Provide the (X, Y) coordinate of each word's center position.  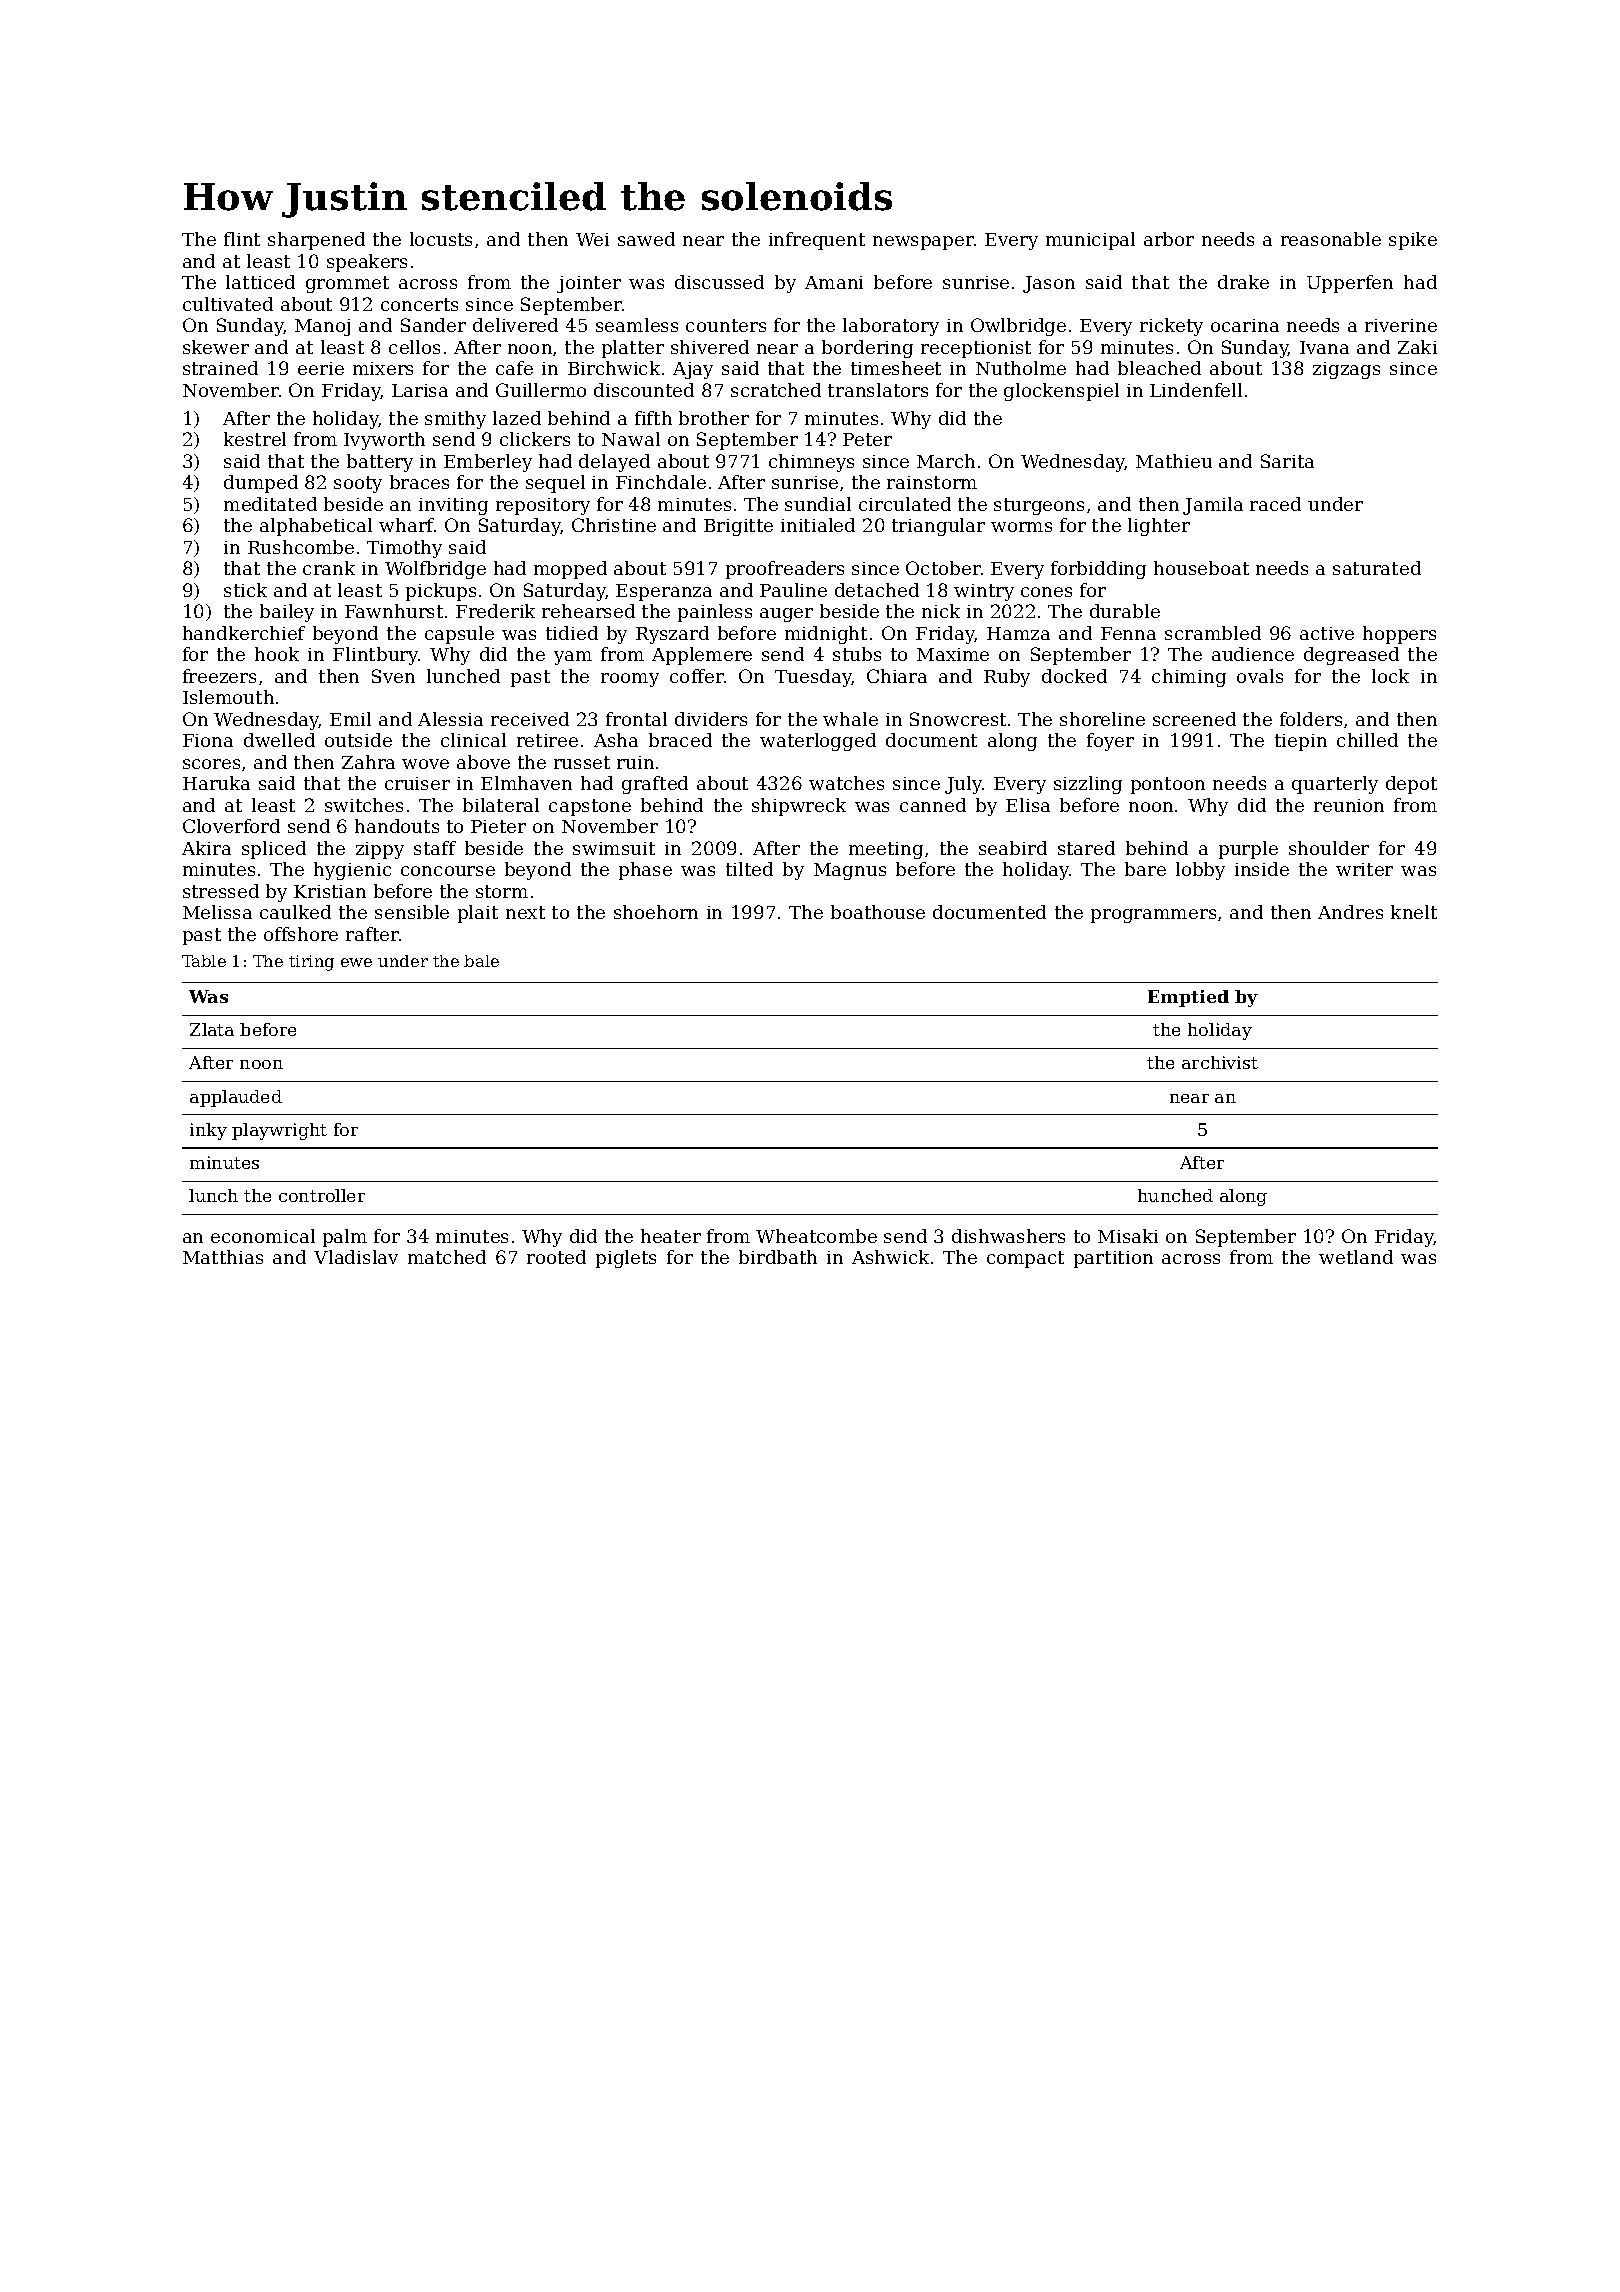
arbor (1169, 239)
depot (1411, 785)
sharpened (316, 241)
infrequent (817, 241)
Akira (206, 848)
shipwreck (799, 807)
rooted (556, 1257)
